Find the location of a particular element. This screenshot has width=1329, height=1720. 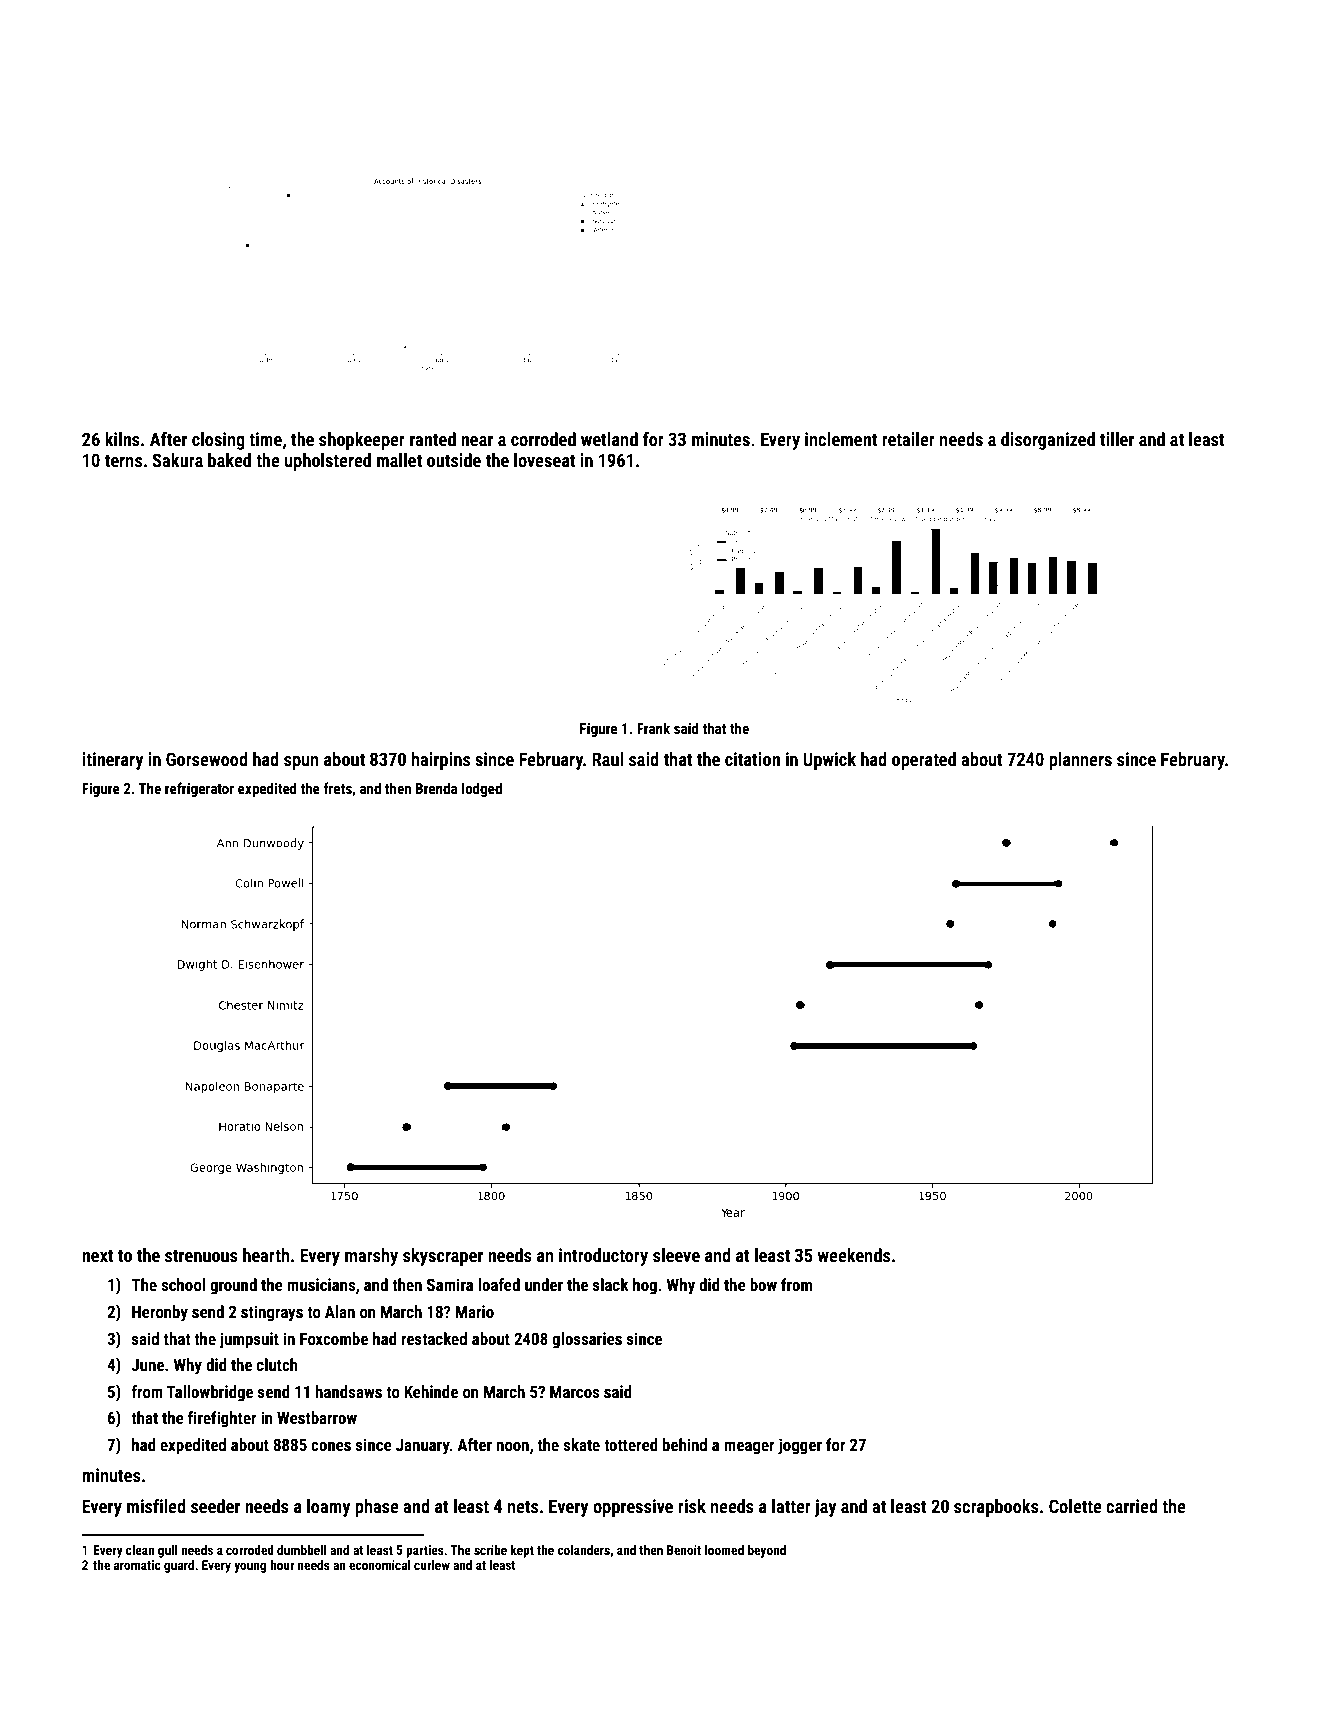

operated is located at coordinates (924, 761).
